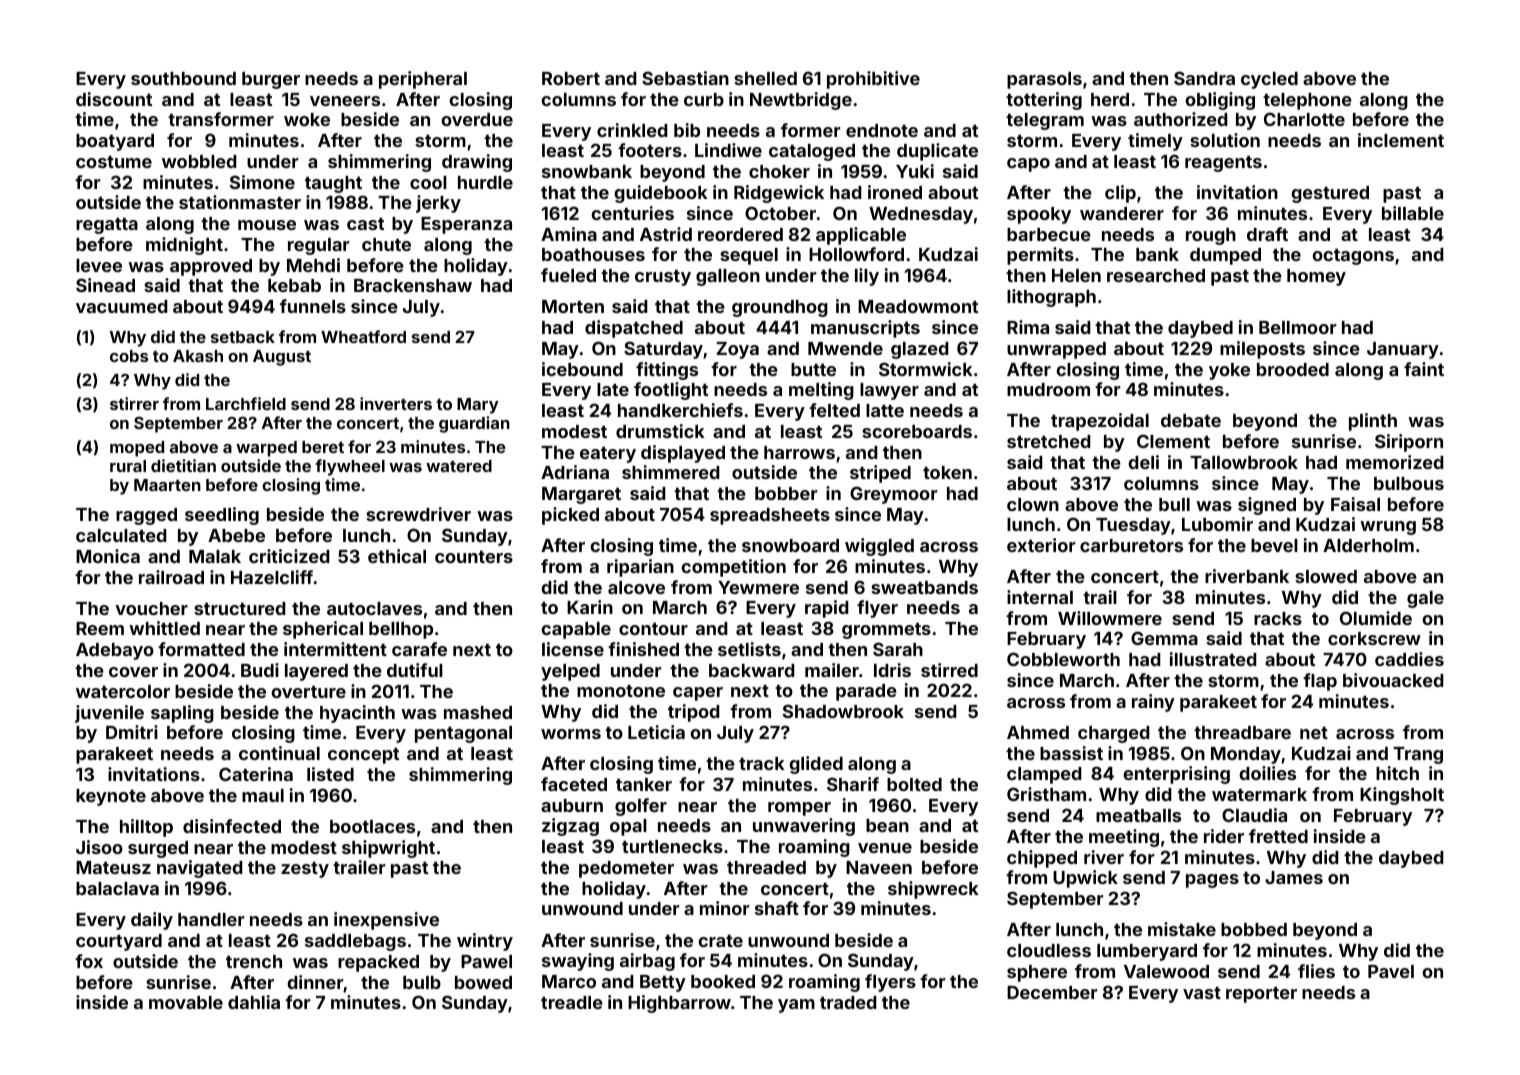 The height and width of the document is (1075, 1520). What do you see at coordinates (1261, 995) in the document?
I see `reporter` at bounding box center [1261, 995].
